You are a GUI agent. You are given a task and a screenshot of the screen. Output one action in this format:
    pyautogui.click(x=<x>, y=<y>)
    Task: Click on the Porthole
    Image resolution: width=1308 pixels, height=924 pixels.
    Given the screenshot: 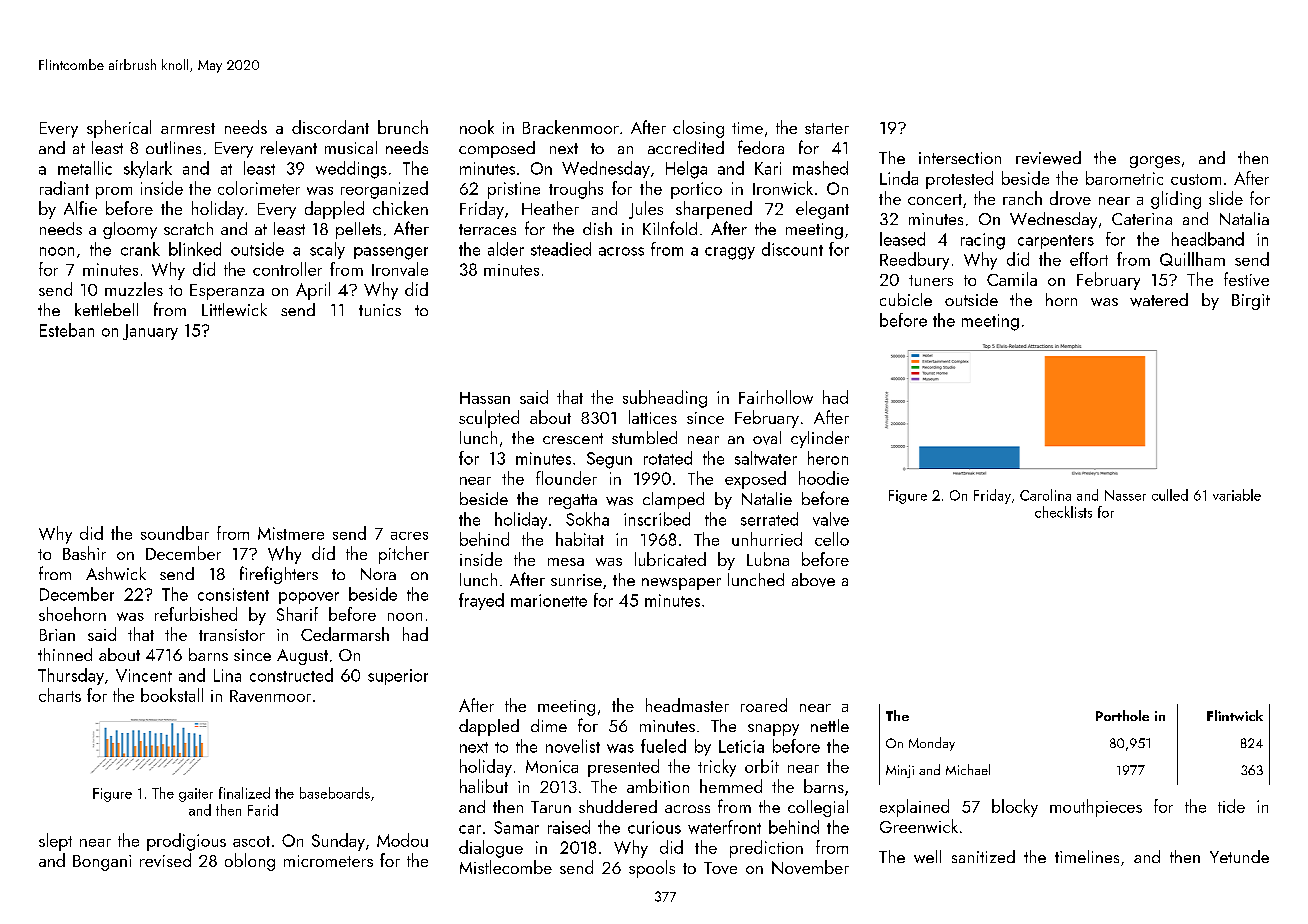 What is the action you would take?
    pyautogui.click(x=1122, y=715)
